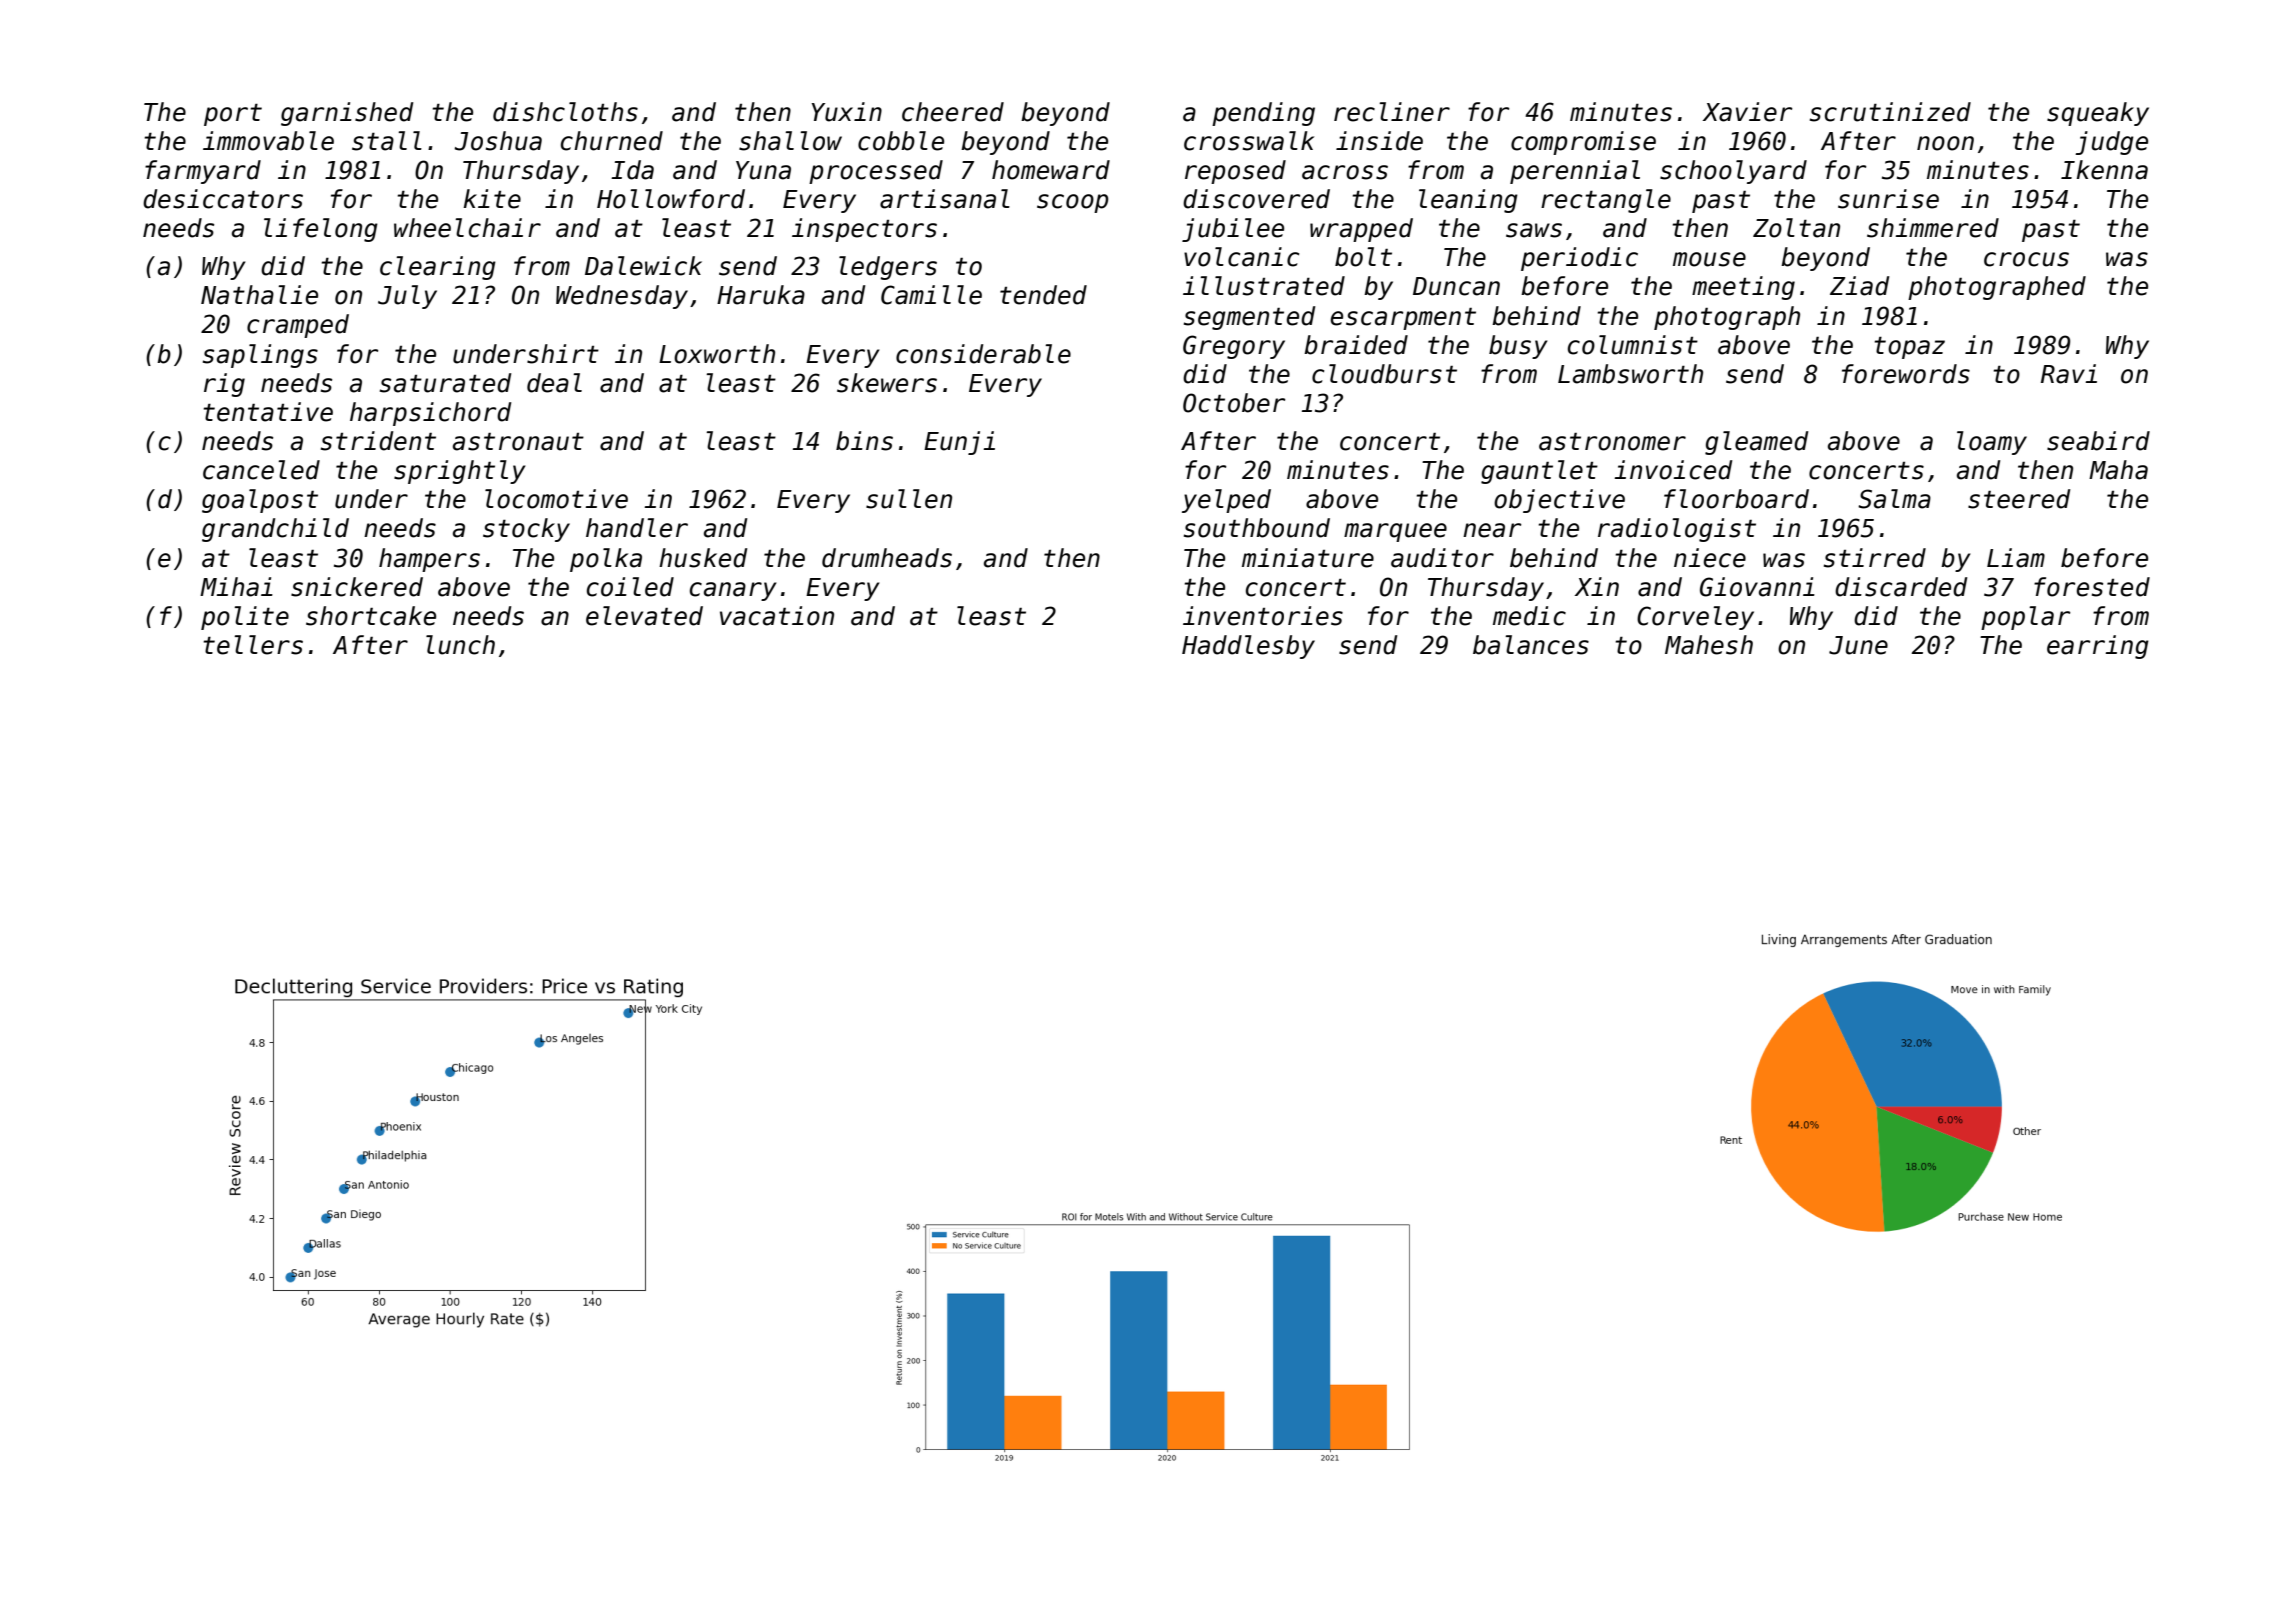 This image has height=1620, width=2292. I want to click on Ziad, so click(1859, 286).
